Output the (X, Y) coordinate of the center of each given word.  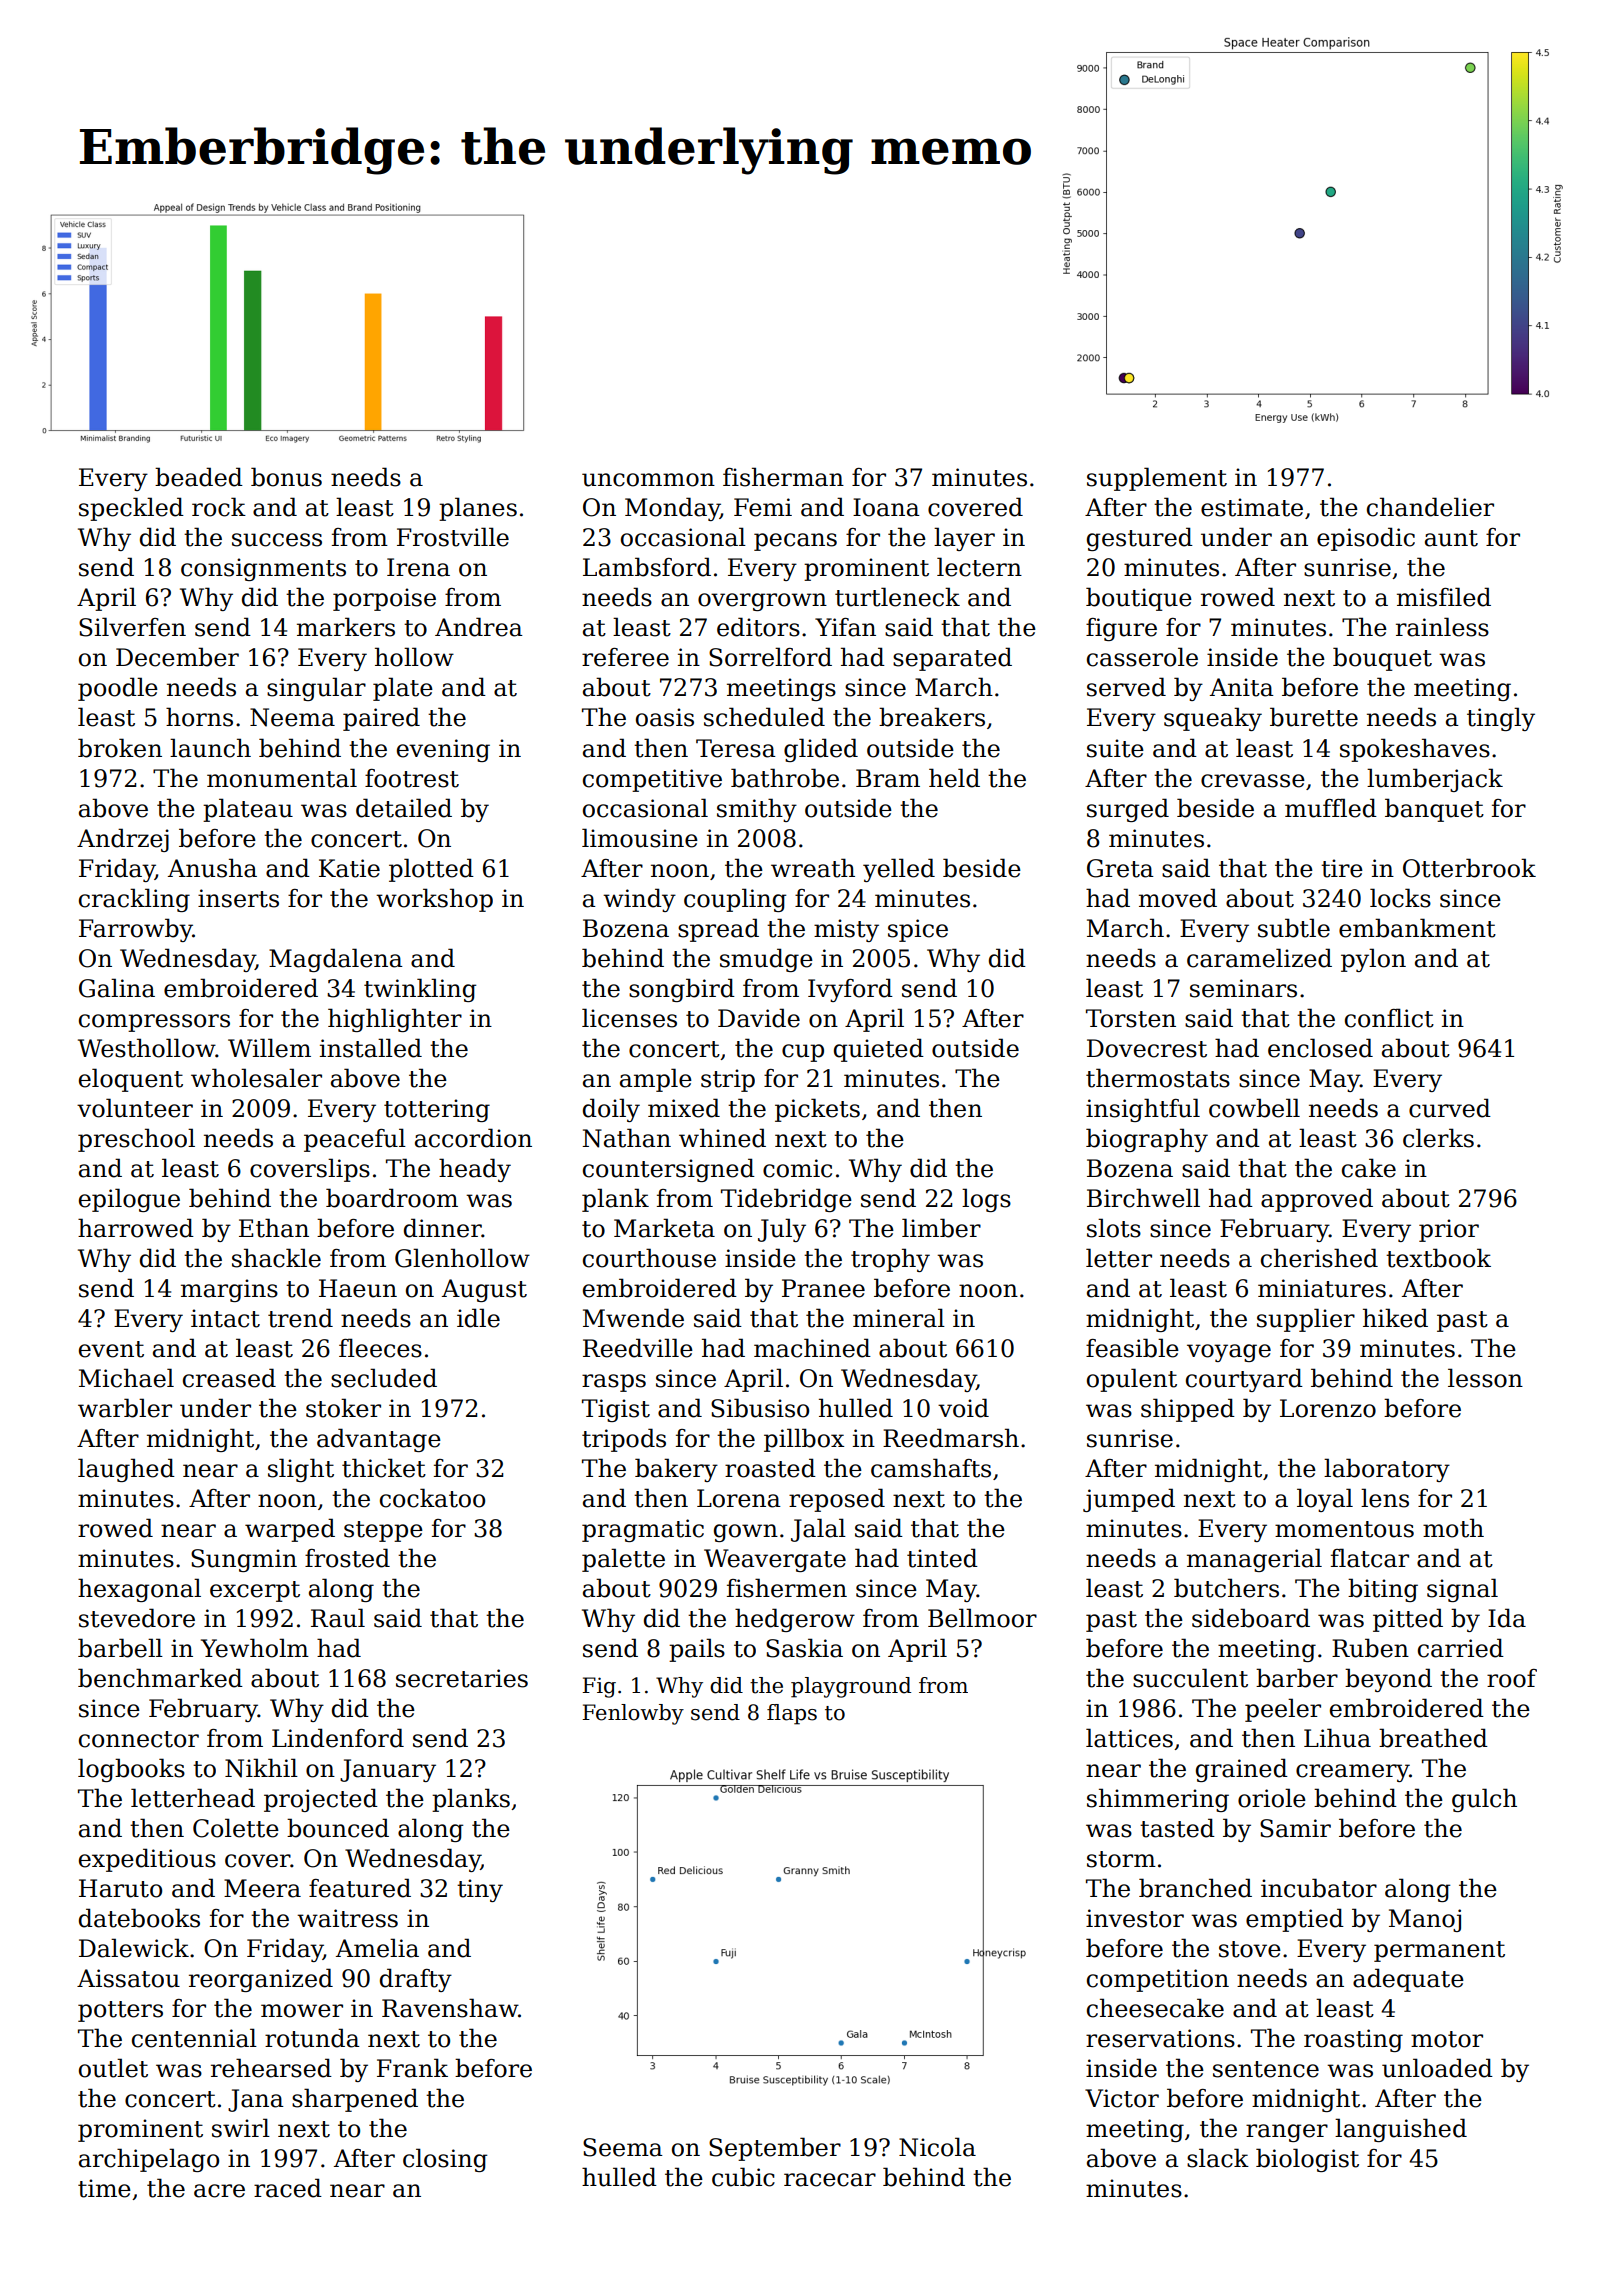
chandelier (1430, 507)
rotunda (312, 2038)
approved (1317, 1200)
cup (803, 1053)
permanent (1439, 1951)
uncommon (648, 480)
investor (1135, 1918)
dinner (443, 1228)
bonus (286, 477)
